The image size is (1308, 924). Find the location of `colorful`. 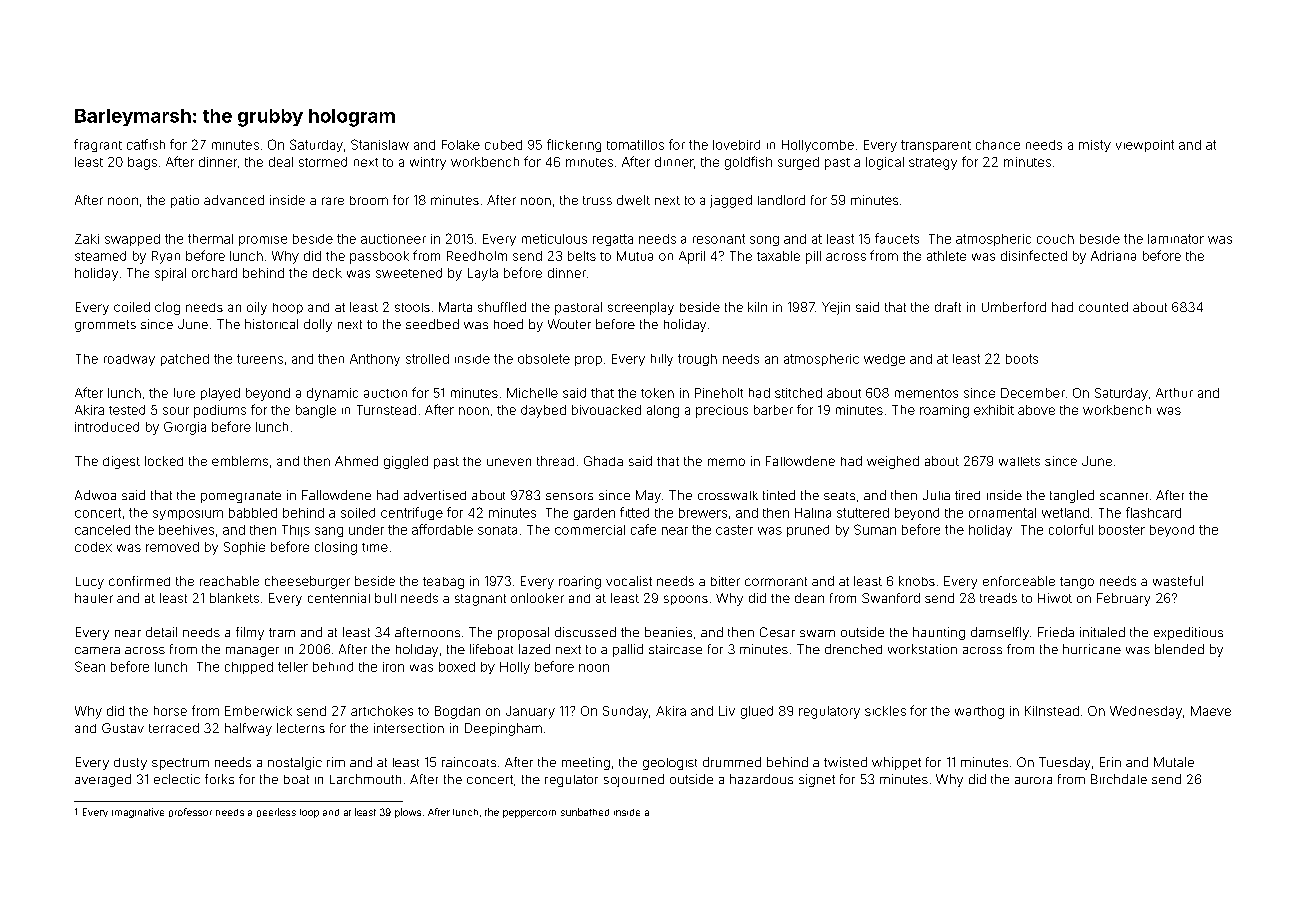

colorful is located at coordinates (1071, 529).
